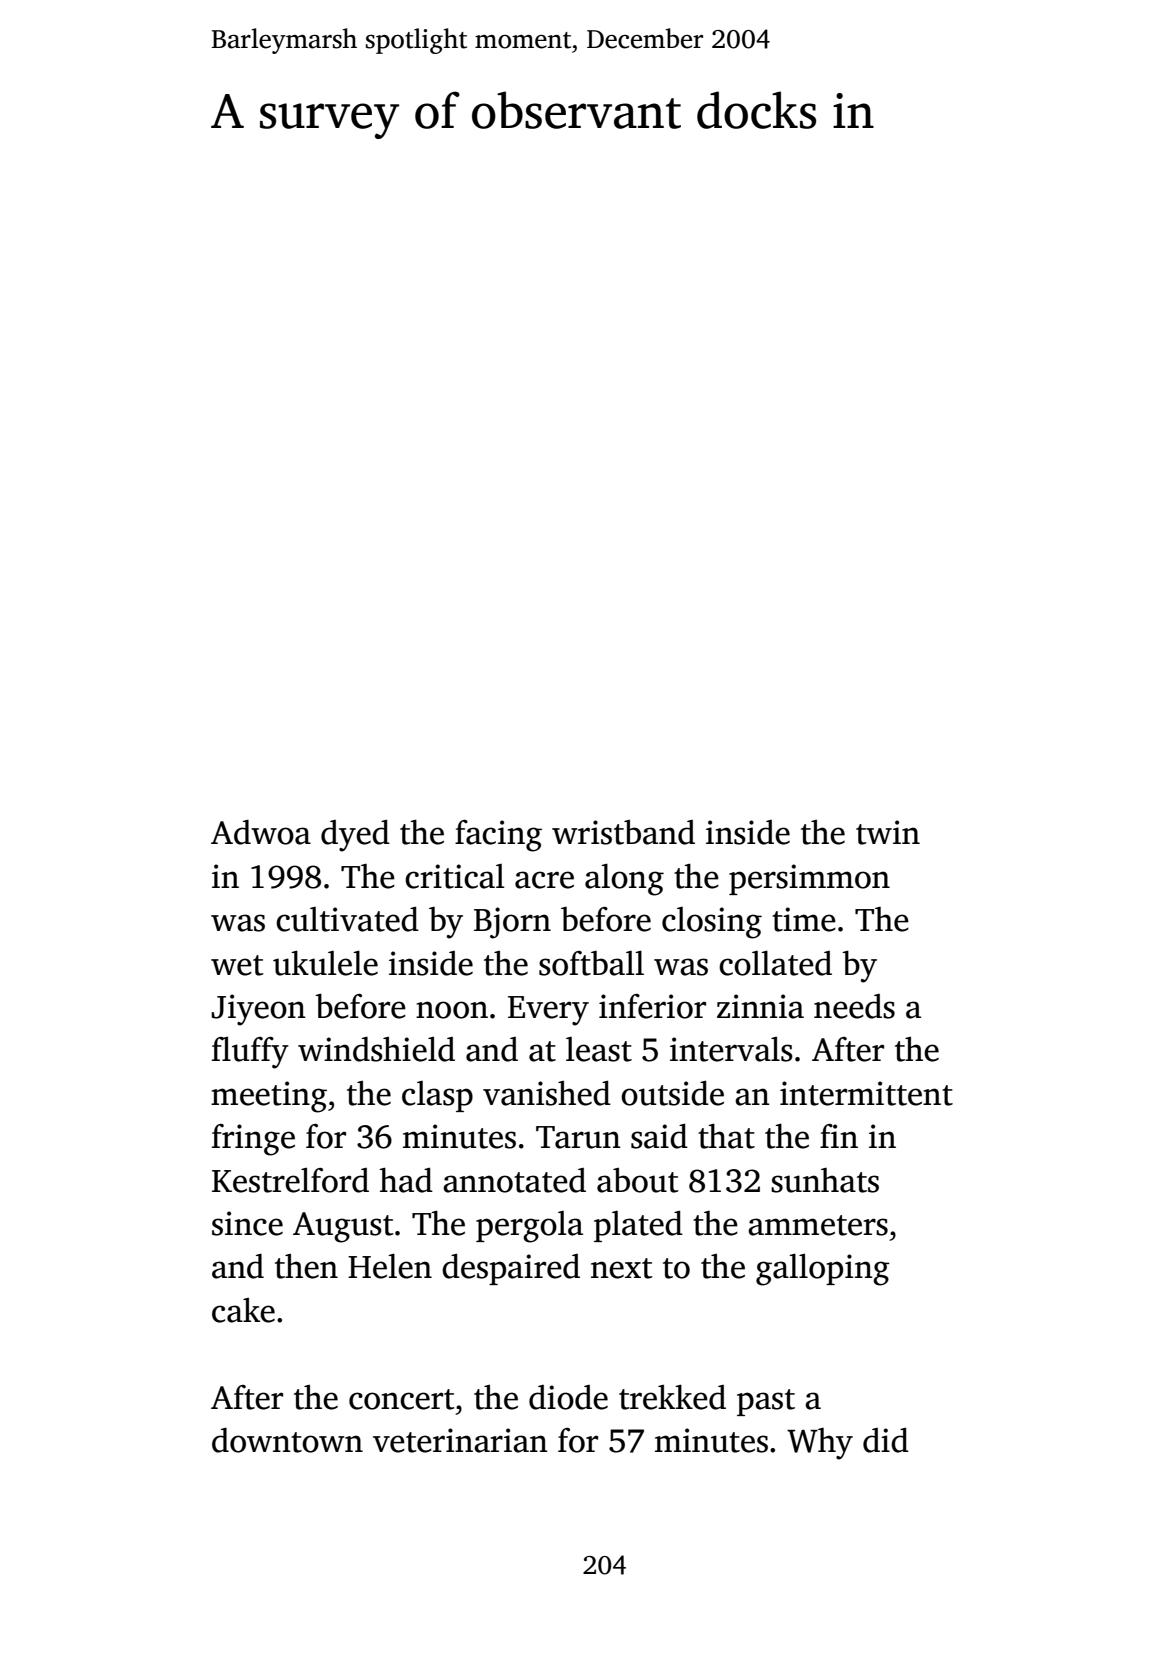 The image size is (1165, 1654). What do you see at coordinates (511, 1269) in the image?
I see `despaired` at bounding box center [511, 1269].
